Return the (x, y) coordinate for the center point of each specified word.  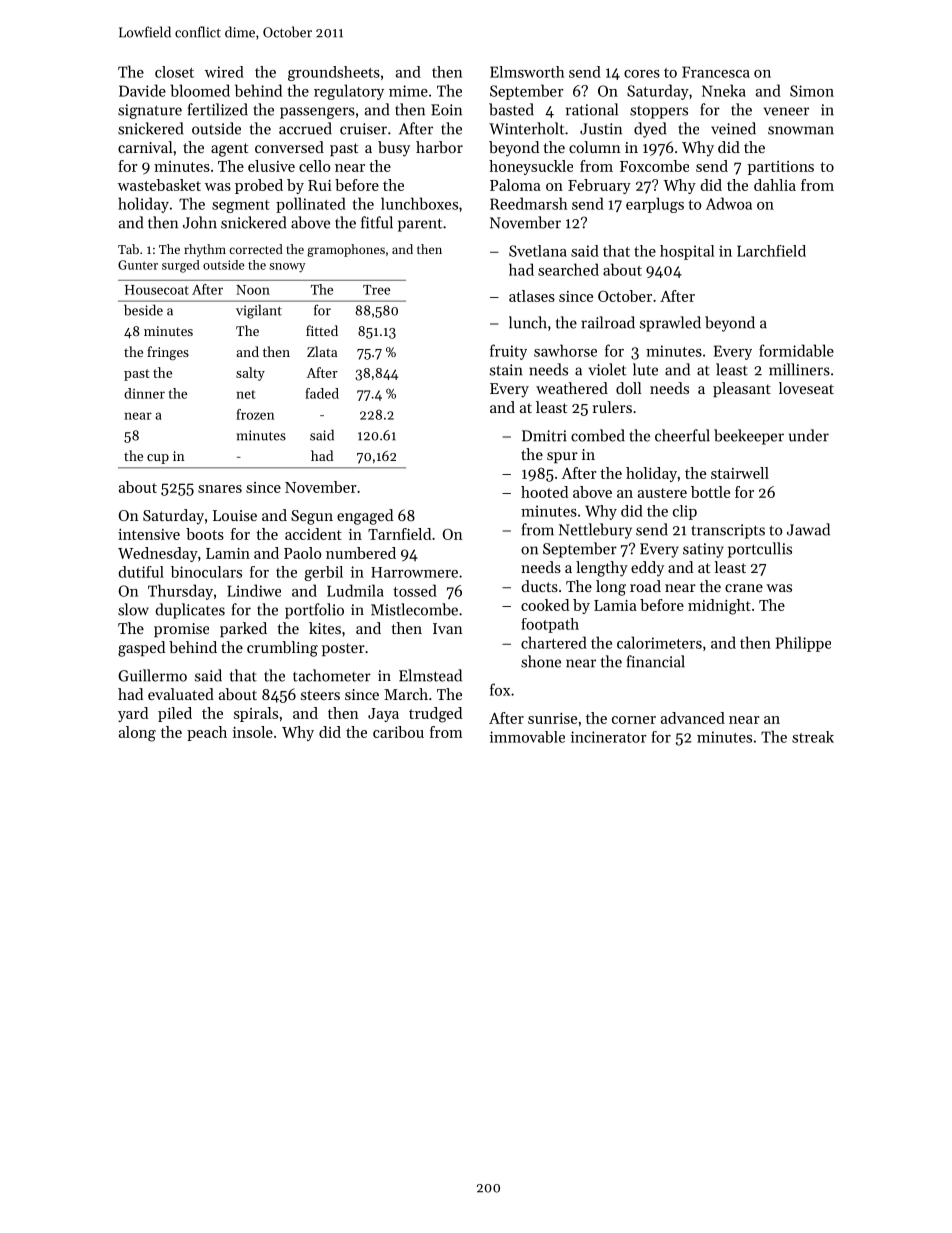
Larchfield (771, 251)
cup (158, 459)
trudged (435, 715)
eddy (647, 569)
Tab (128, 249)
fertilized (218, 109)
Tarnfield (399, 534)
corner (634, 720)
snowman (801, 130)
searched (568, 269)
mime (408, 91)
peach (207, 733)
